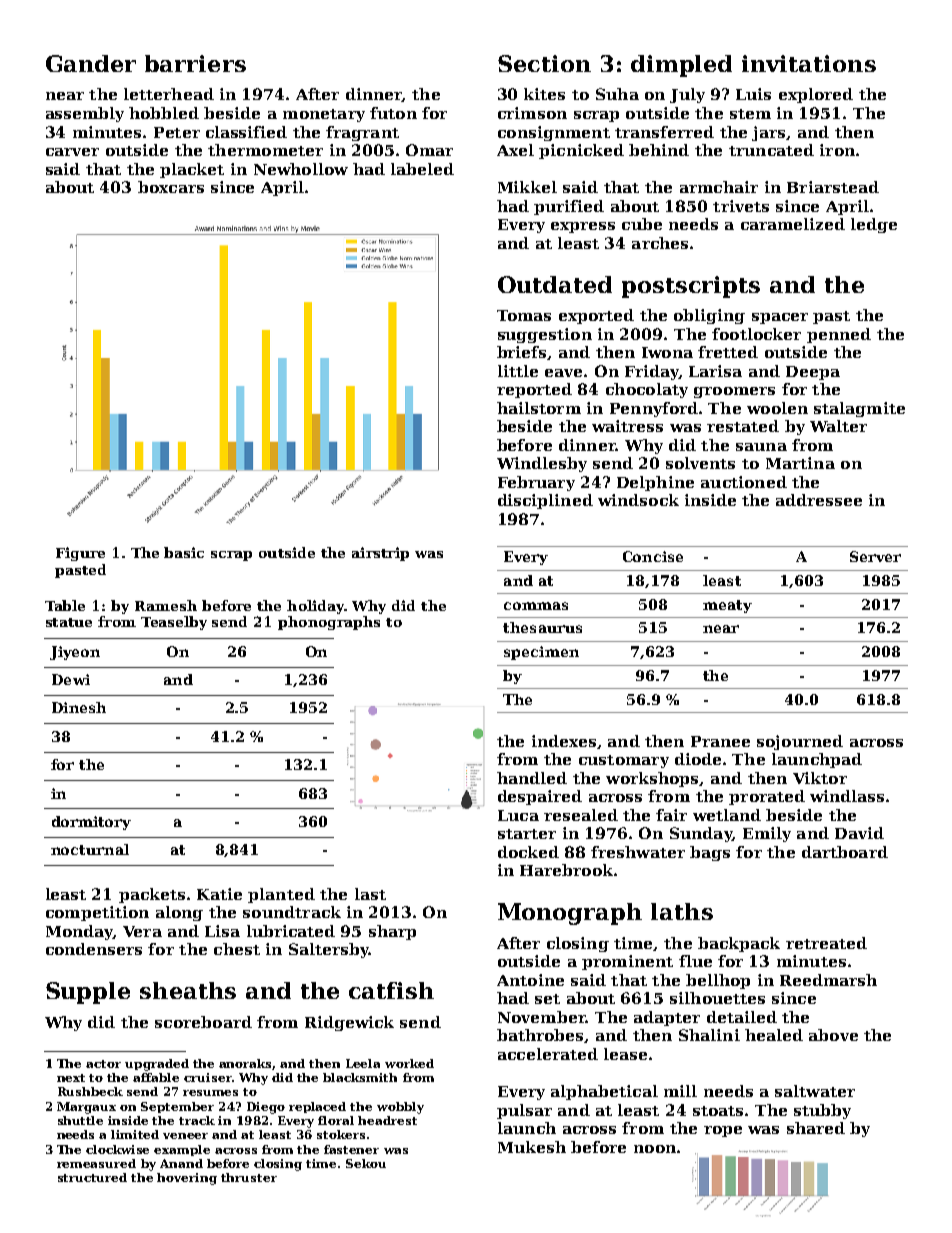 The height and width of the screenshot is (1233, 952). I want to click on Table, so click(65, 605).
